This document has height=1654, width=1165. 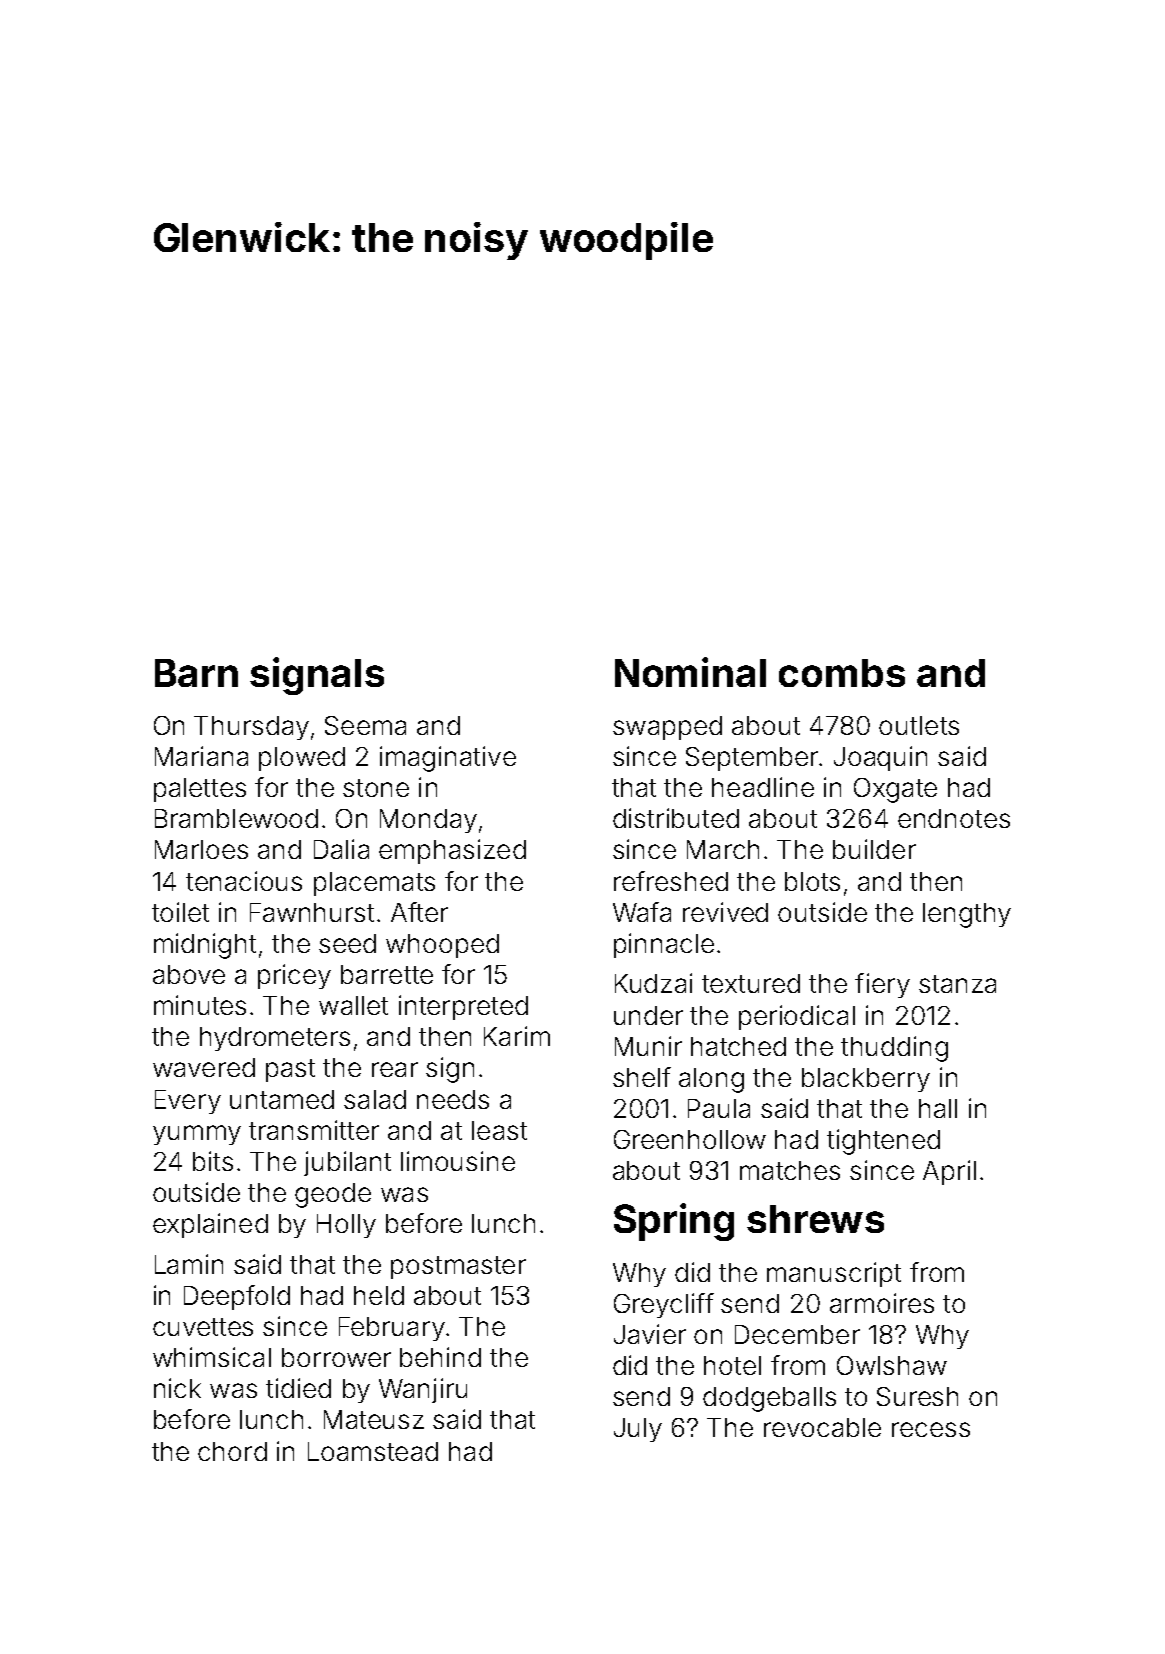 I want to click on July, so click(x=638, y=1430).
